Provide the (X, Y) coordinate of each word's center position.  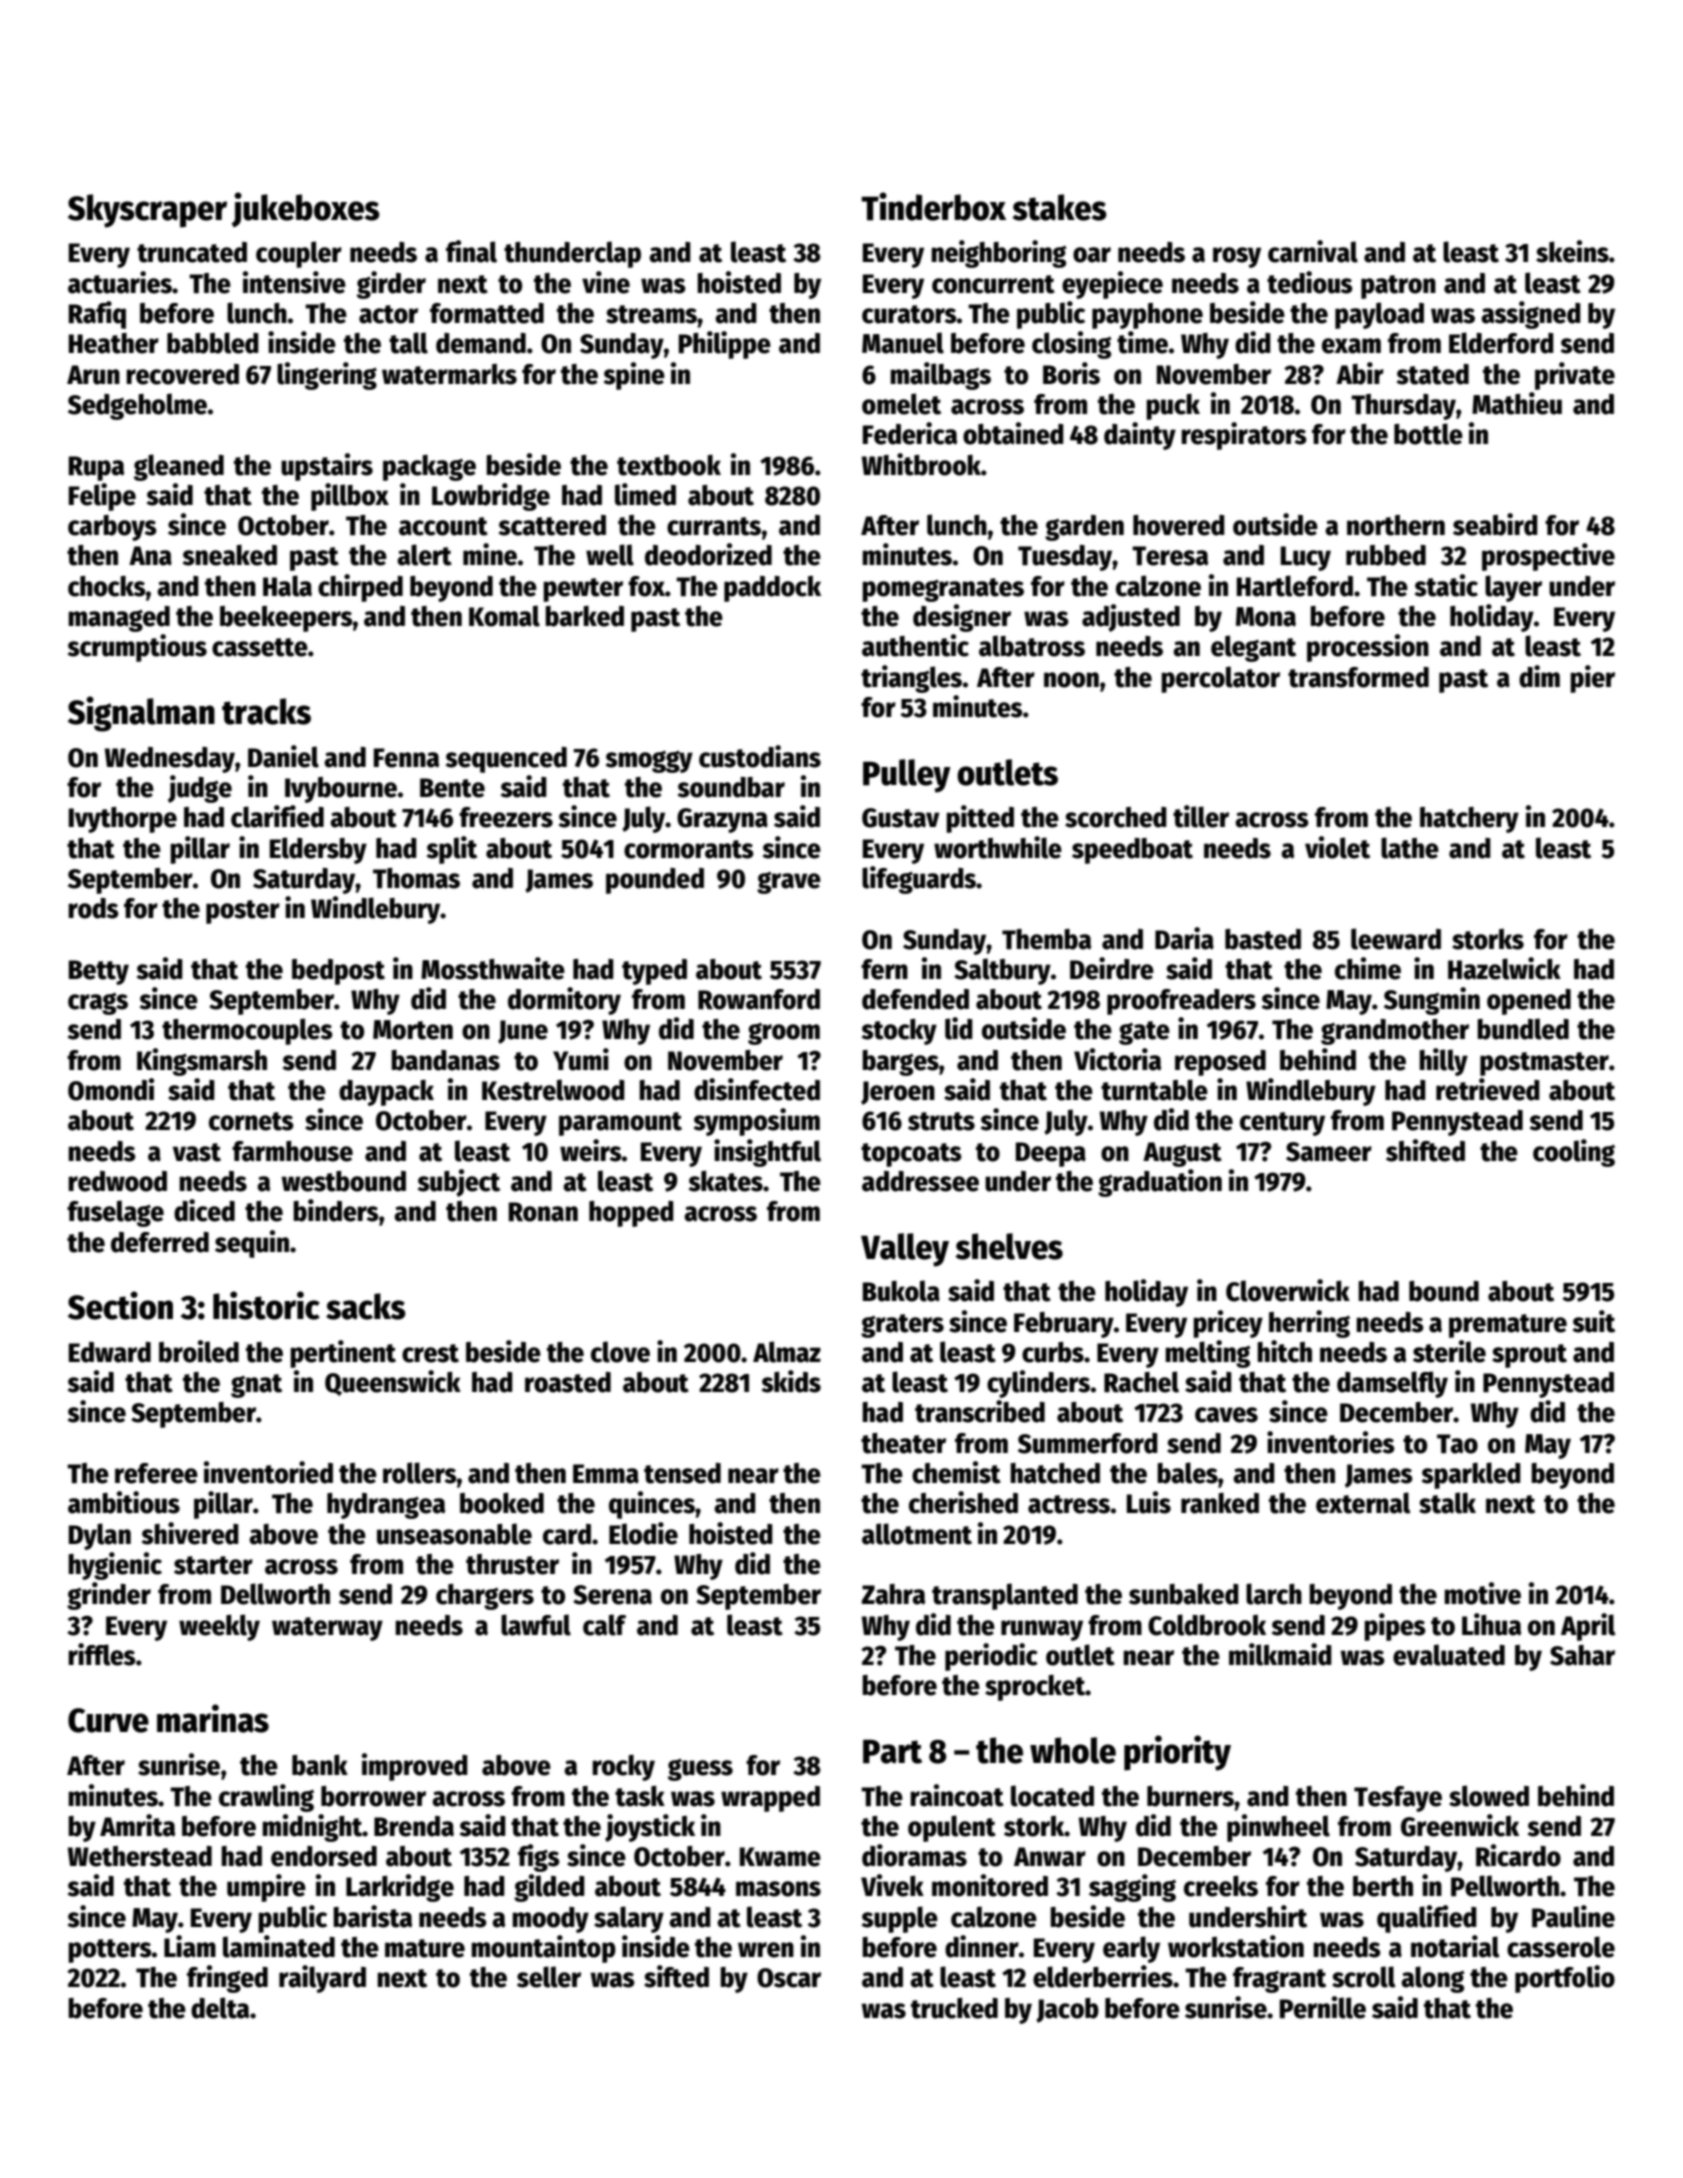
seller (549, 1977)
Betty (99, 972)
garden (1084, 528)
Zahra (893, 1594)
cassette (260, 647)
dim (1539, 676)
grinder (109, 1596)
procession (1368, 648)
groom (784, 1033)
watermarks (449, 374)
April (1588, 1627)
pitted (980, 819)
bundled (1523, 1029)
